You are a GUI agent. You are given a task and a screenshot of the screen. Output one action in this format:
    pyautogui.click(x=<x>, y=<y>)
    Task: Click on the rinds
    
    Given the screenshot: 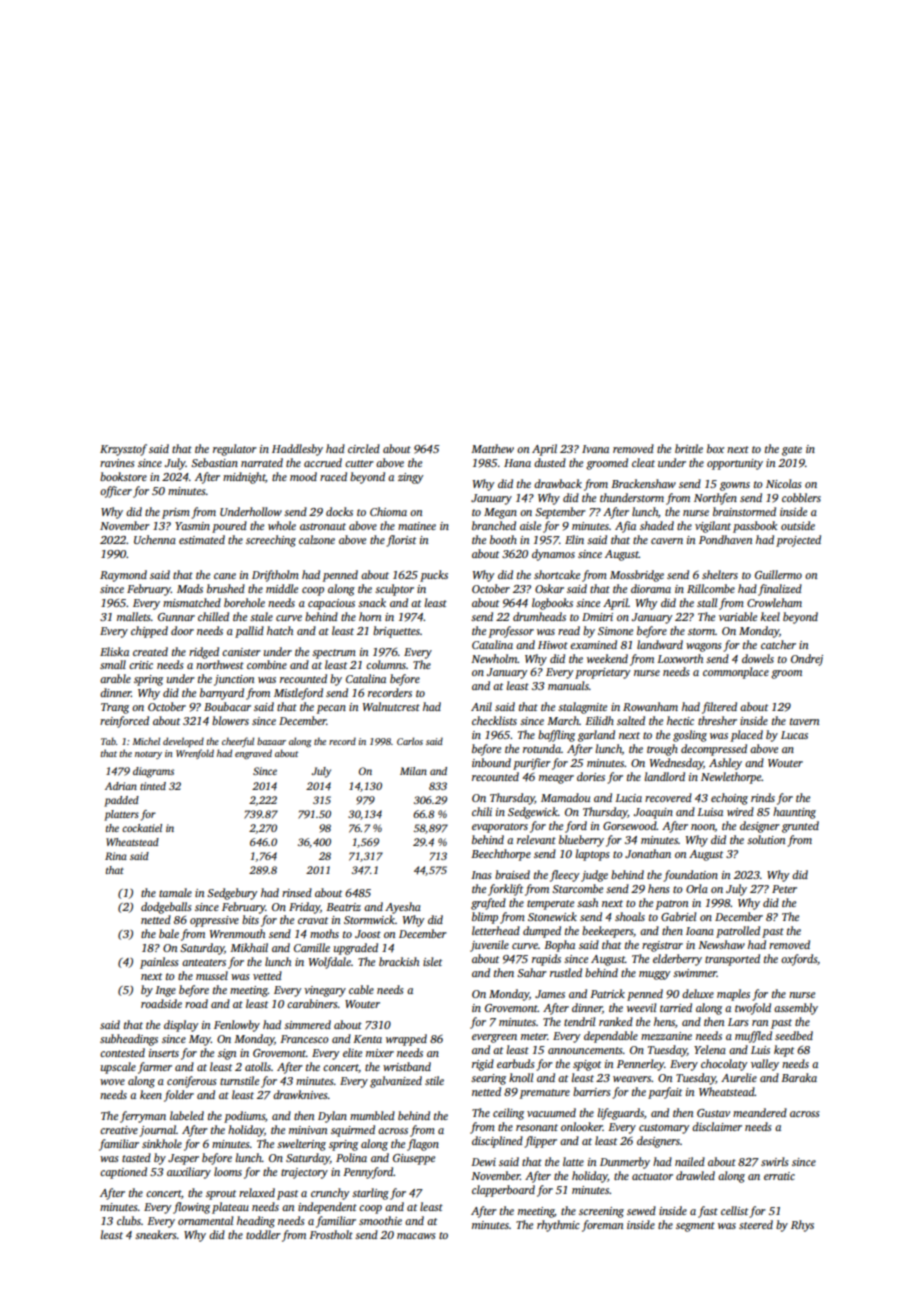 What is the action you would take?
    pyautogui.click(x=763, y=797)
